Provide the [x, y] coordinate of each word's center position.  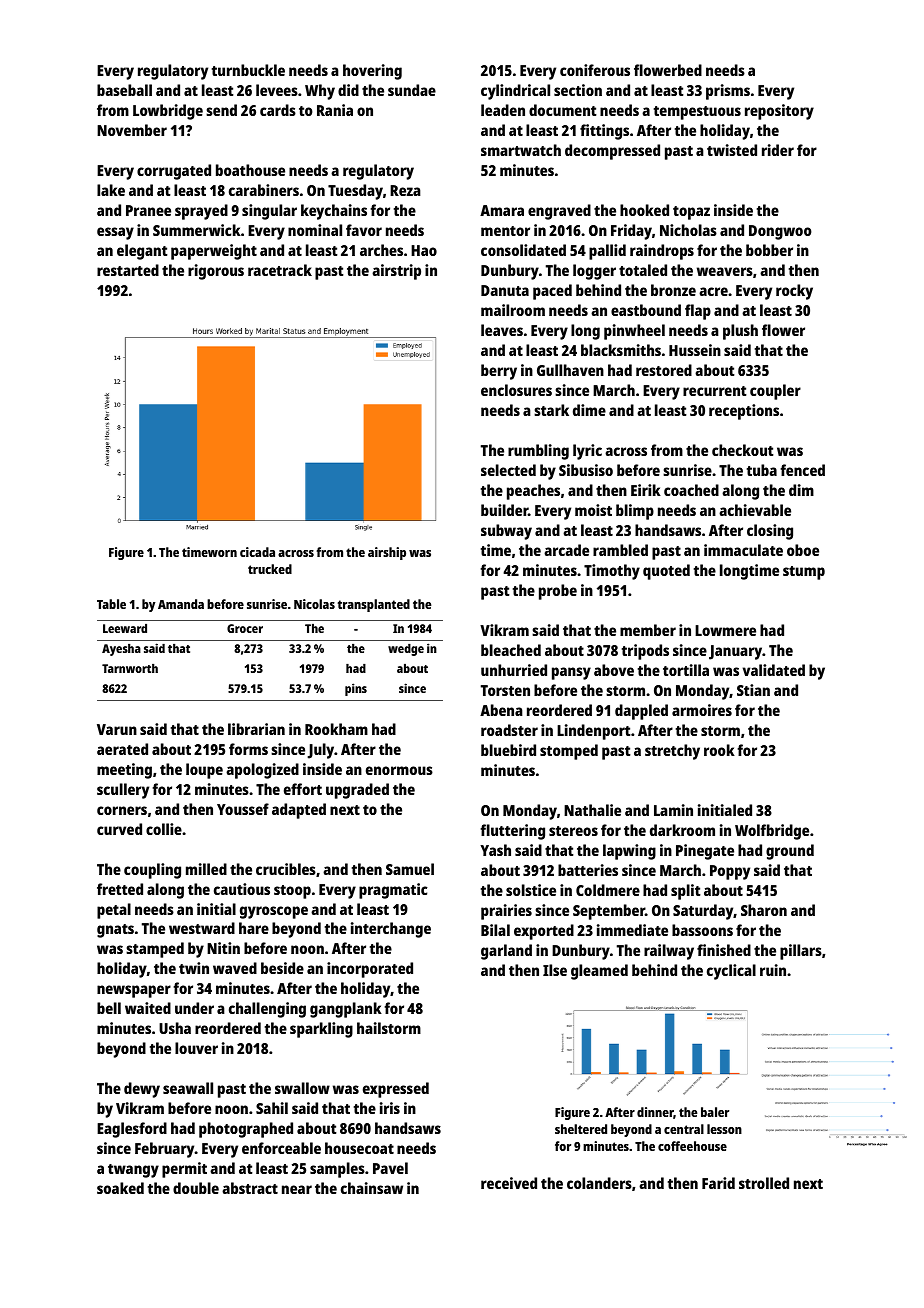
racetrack [280, 270]
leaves [502, 330]
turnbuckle [248, 70]
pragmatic [393, 891]
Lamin [673, 810]
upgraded [357, 791]
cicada [257, 552]
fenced [803, 470]
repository [779, 112]
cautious [242, 889]
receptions [744, 412]
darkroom [682, 830]
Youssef [243, 809]
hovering [372, 72]
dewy [142, 1090]
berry [499, 372]
